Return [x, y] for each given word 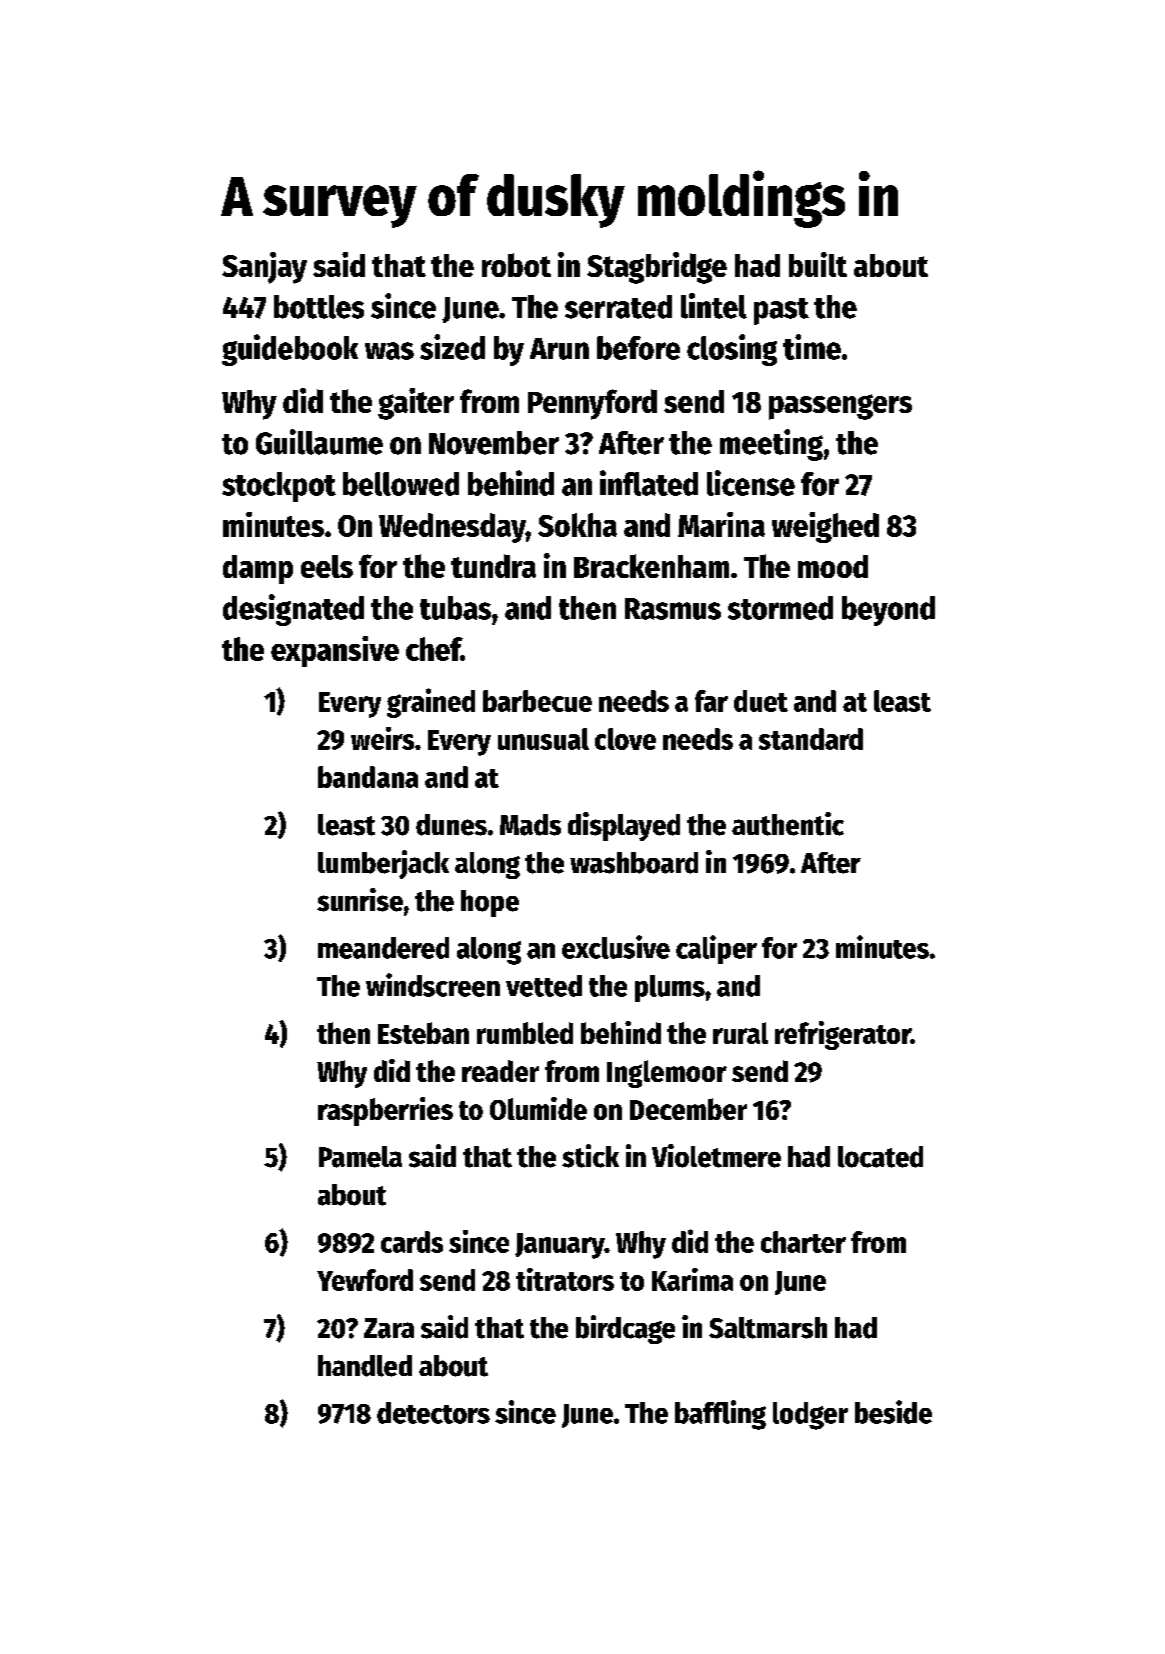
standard [811, 739]
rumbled [525, 1033]
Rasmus [673, 609]
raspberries [385, 1111]
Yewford [365, 1280]
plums [670, 988]
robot [516, 265]
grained [431, 703]
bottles [319, 307]
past [781, 311]
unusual [543, 739]
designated [293, 610]
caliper [716, 949]
